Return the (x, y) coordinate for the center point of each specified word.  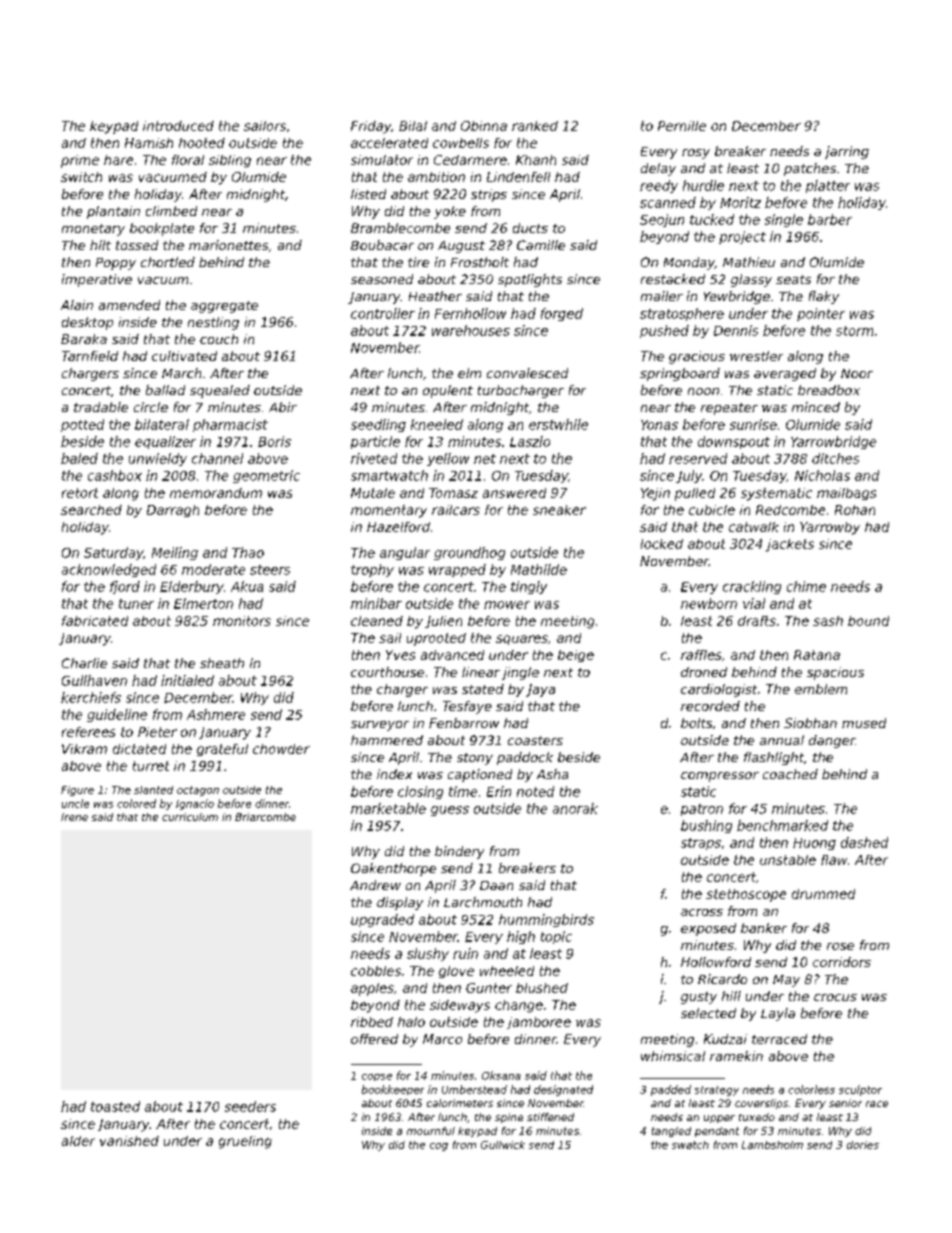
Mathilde (539, 569)
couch (219, 339)
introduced (178, 126)
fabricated (95, 621)
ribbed (372, 1022)
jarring (847, 152)
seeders (250, 1106)
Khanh (536, 160)
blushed (542, 988)
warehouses (471, 330)
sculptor (860, 1090)
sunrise (753, 424)
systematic (776, 494)
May (786, 981)
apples (372, 989)
